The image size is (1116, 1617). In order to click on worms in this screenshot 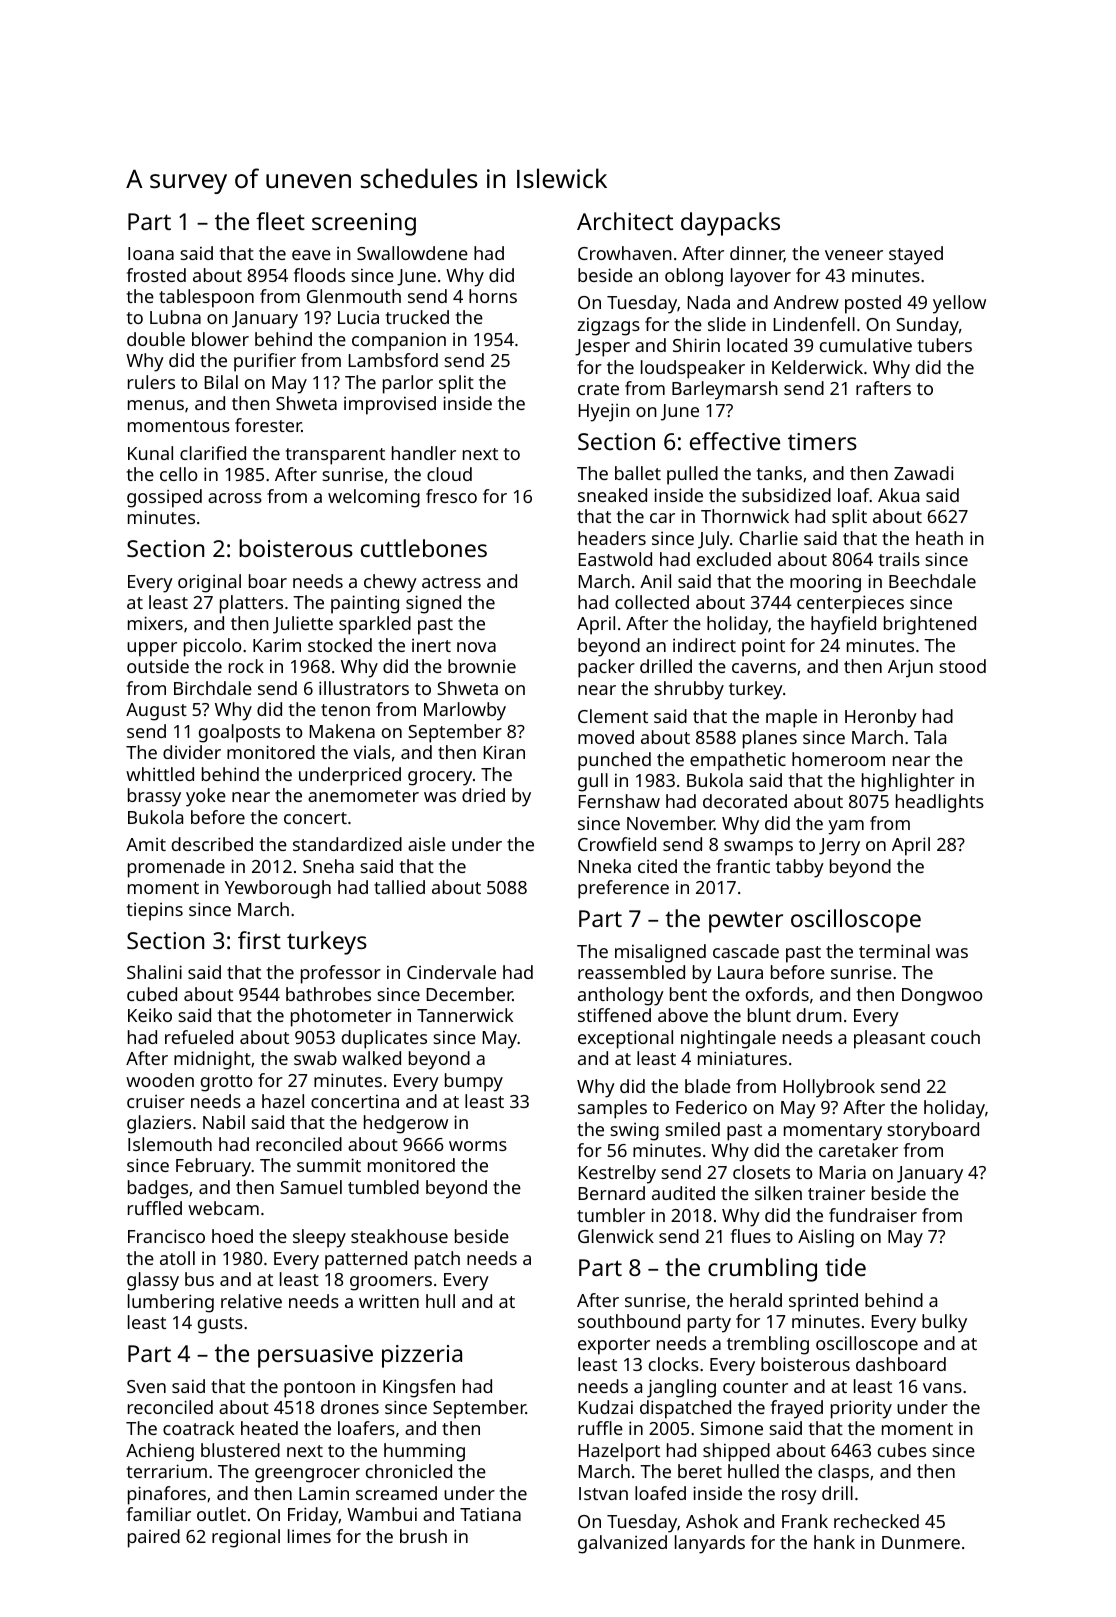, I will do `click(478, 1146)`.
